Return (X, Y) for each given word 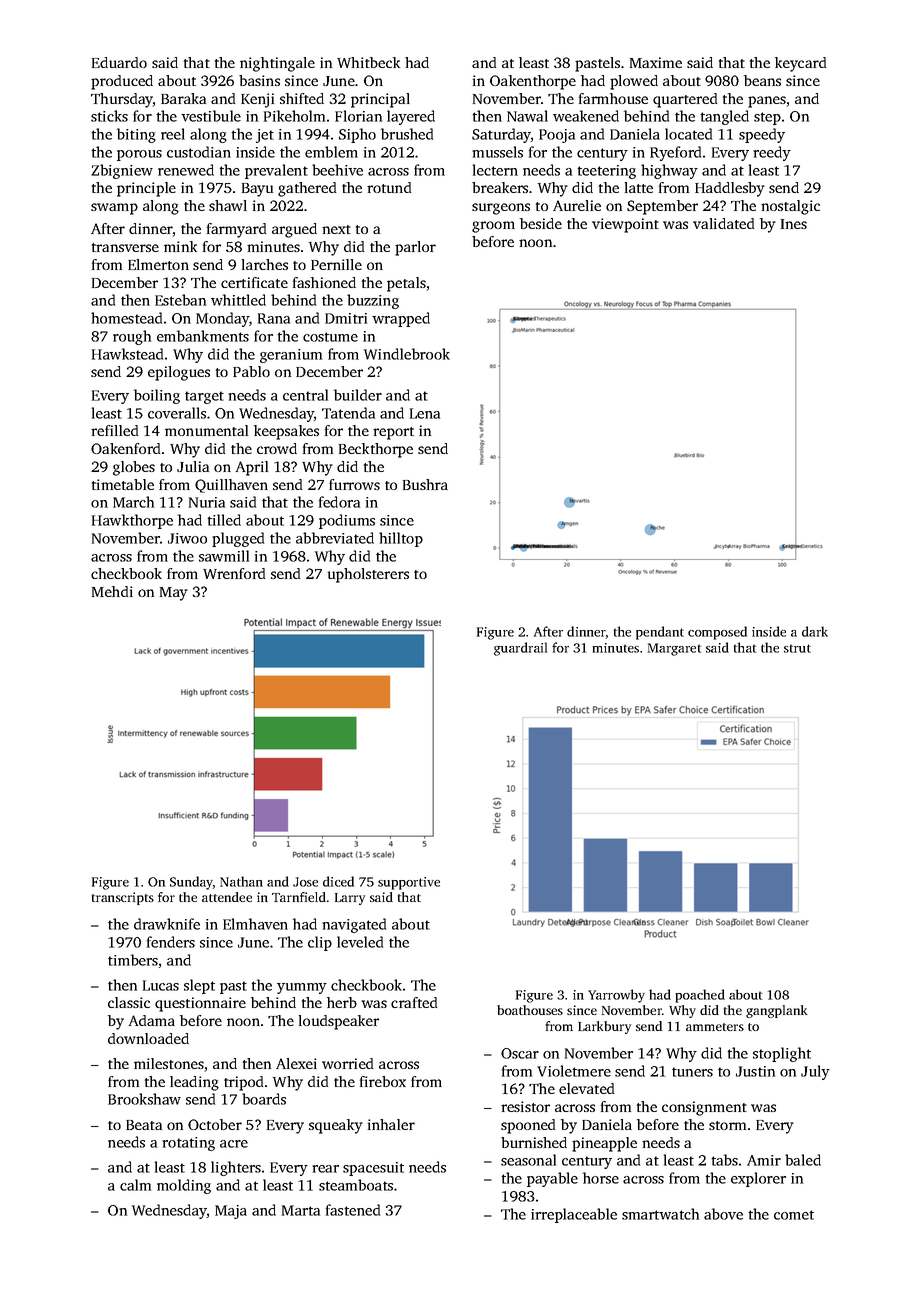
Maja (231, 1212)
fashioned (324, 282)
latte (639, 187)
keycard (800, 64)
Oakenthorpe (533, 82)
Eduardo (119, 62)
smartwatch (660, 1214)
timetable (123, 484)
